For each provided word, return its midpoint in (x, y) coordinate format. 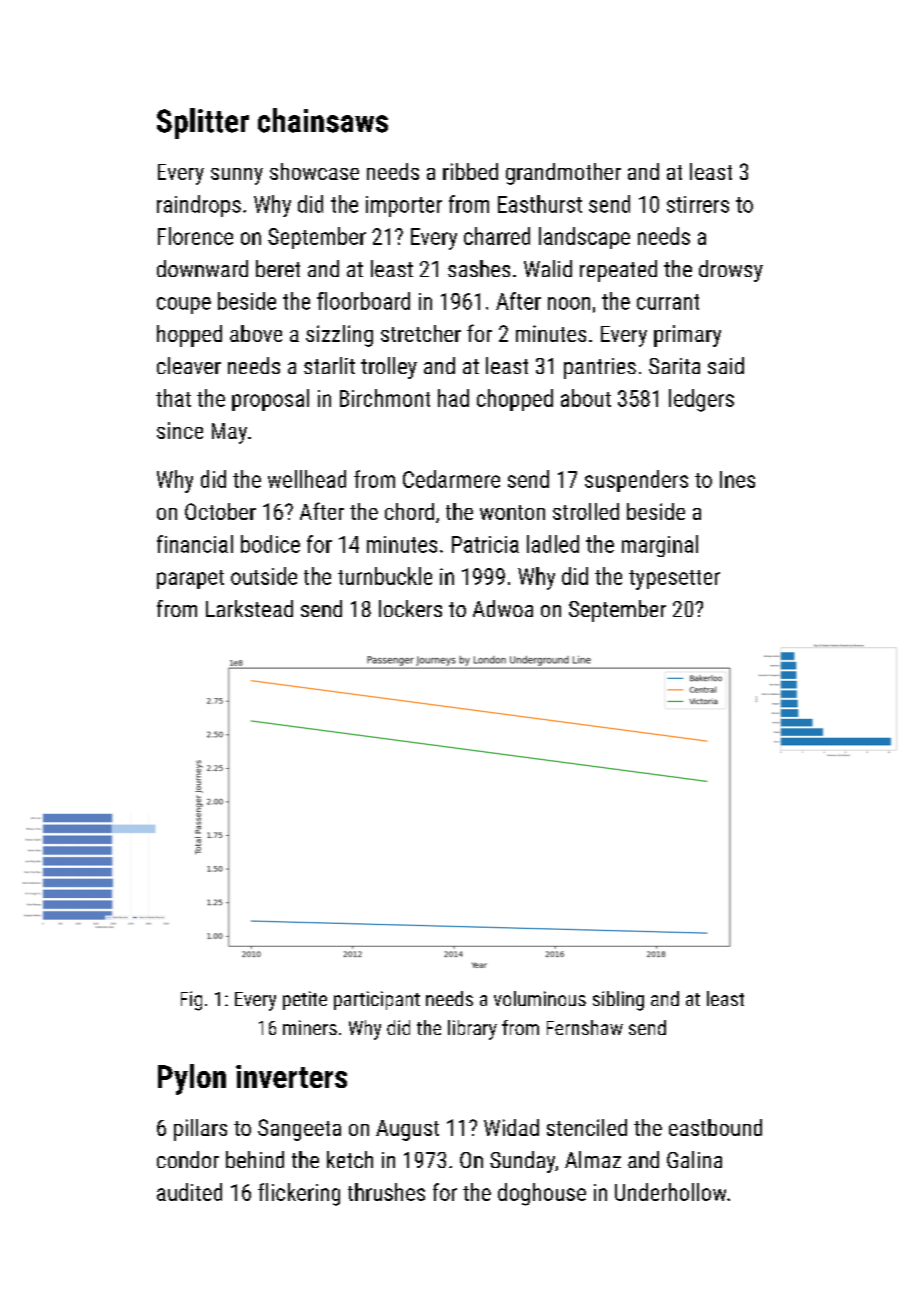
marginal (660, 546)
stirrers (698, 204)
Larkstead (249, 608)
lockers (410, 608)
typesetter (674, 580)
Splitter (203, 123)
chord (409, 511)
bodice (270, 544)
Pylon (192, 1079)
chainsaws (323, 120)
